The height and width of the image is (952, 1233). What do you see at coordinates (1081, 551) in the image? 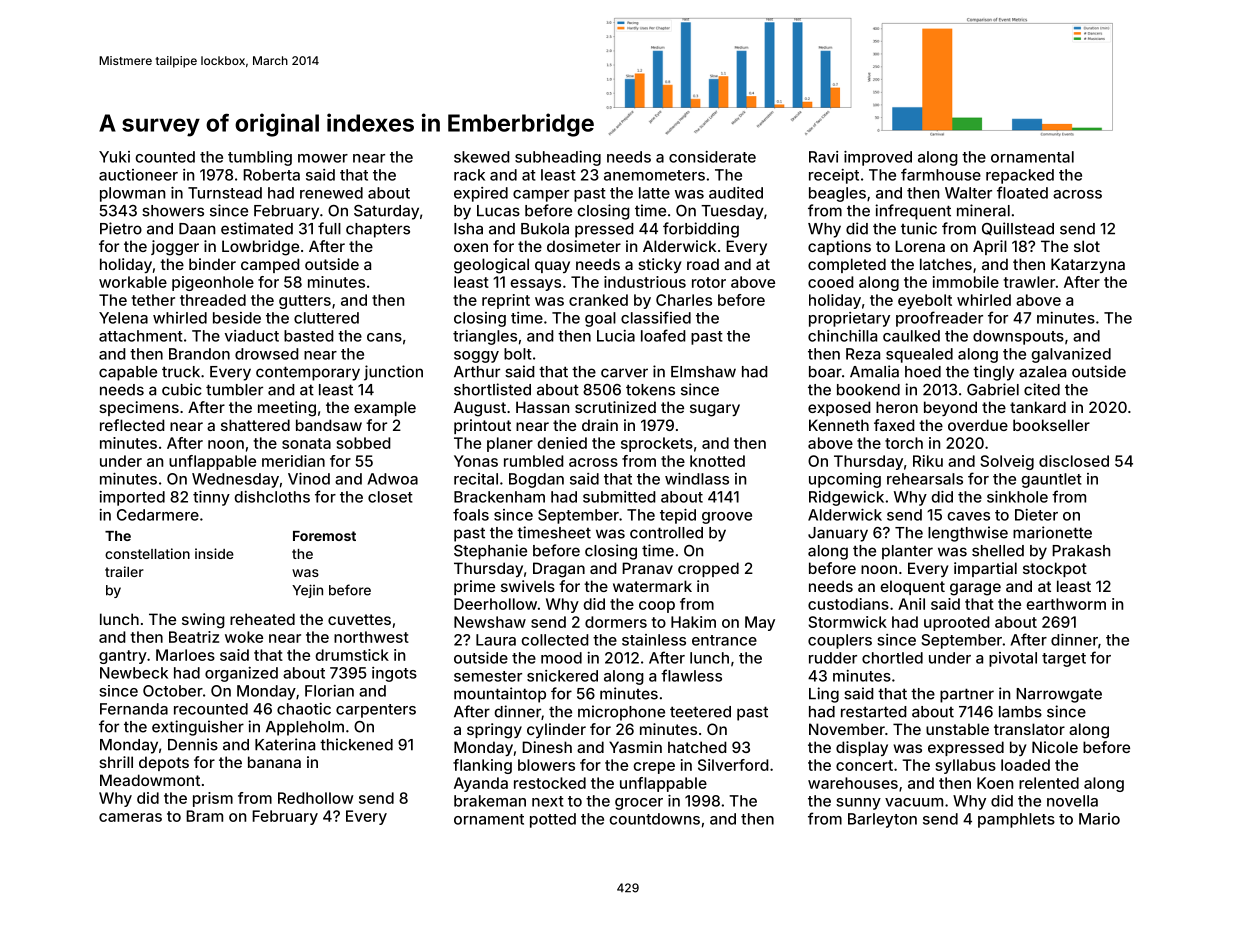
I see `Prakash` at bounding box center [1081, 551].
